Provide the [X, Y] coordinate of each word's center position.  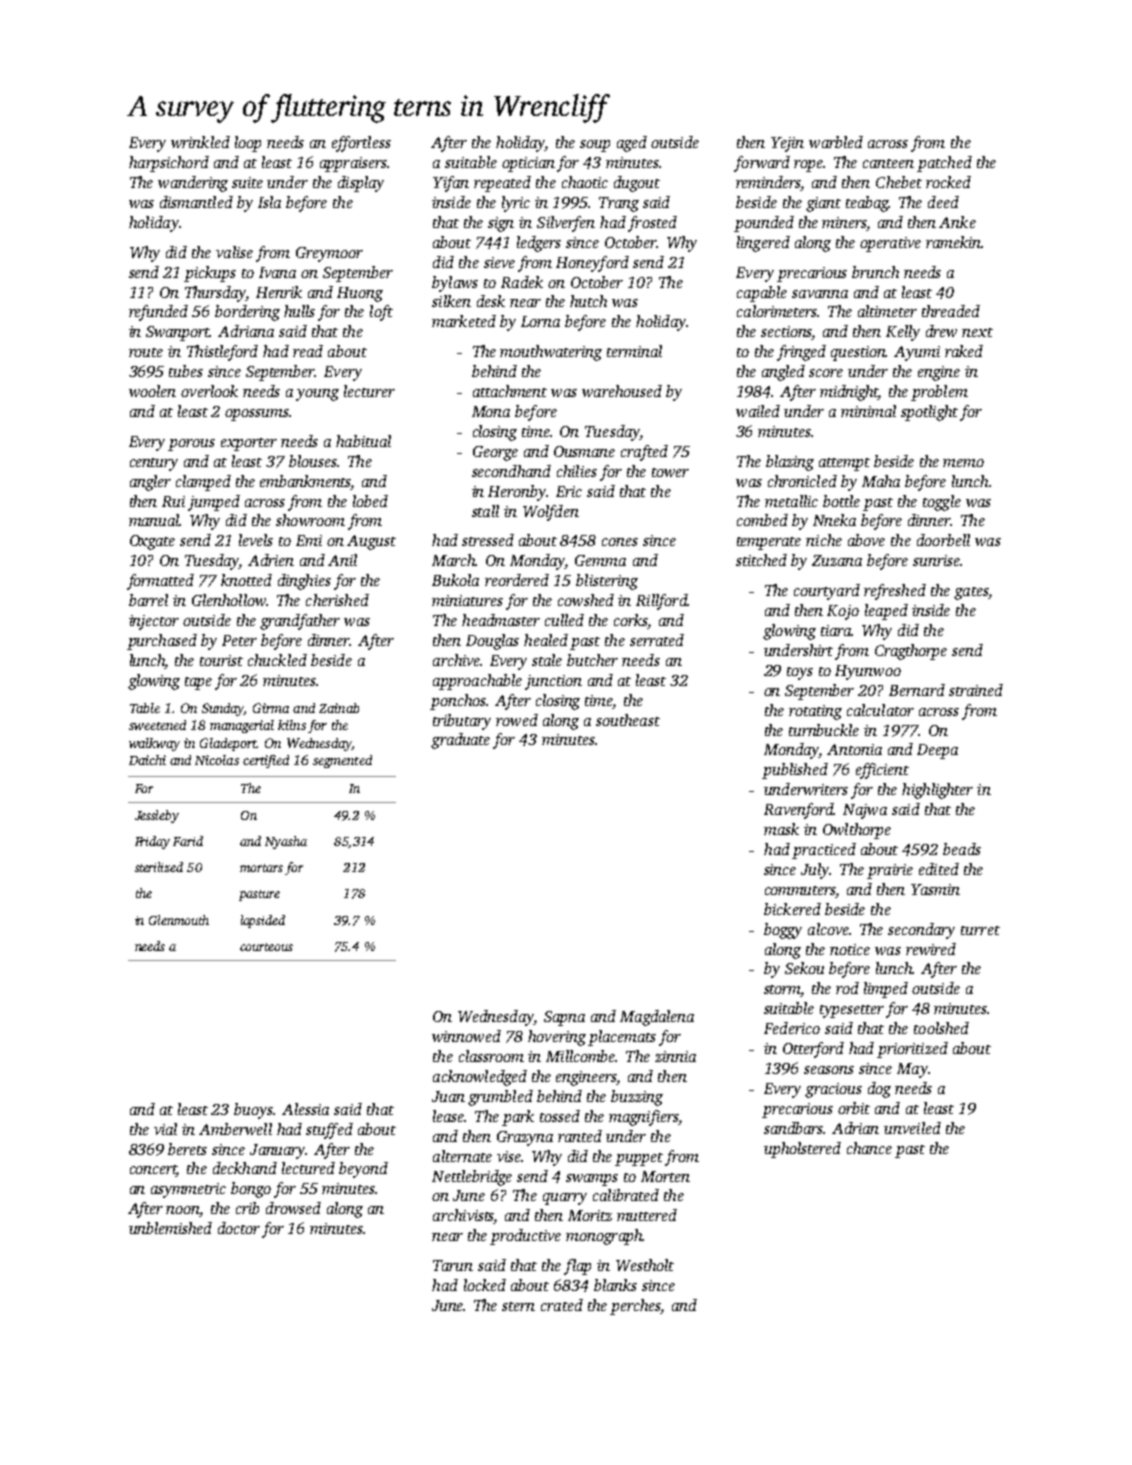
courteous [266, 947]
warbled [836, 142]
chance [869, 1148]
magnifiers [644, 1118]
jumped [214, 503]
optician [528, 164]
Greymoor [329, 254]
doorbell [943, 540]
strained [976, 690]
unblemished [170, 1228]
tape [198, 683]
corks [631, 621]
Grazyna [525, 1138]
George [495, 453]
